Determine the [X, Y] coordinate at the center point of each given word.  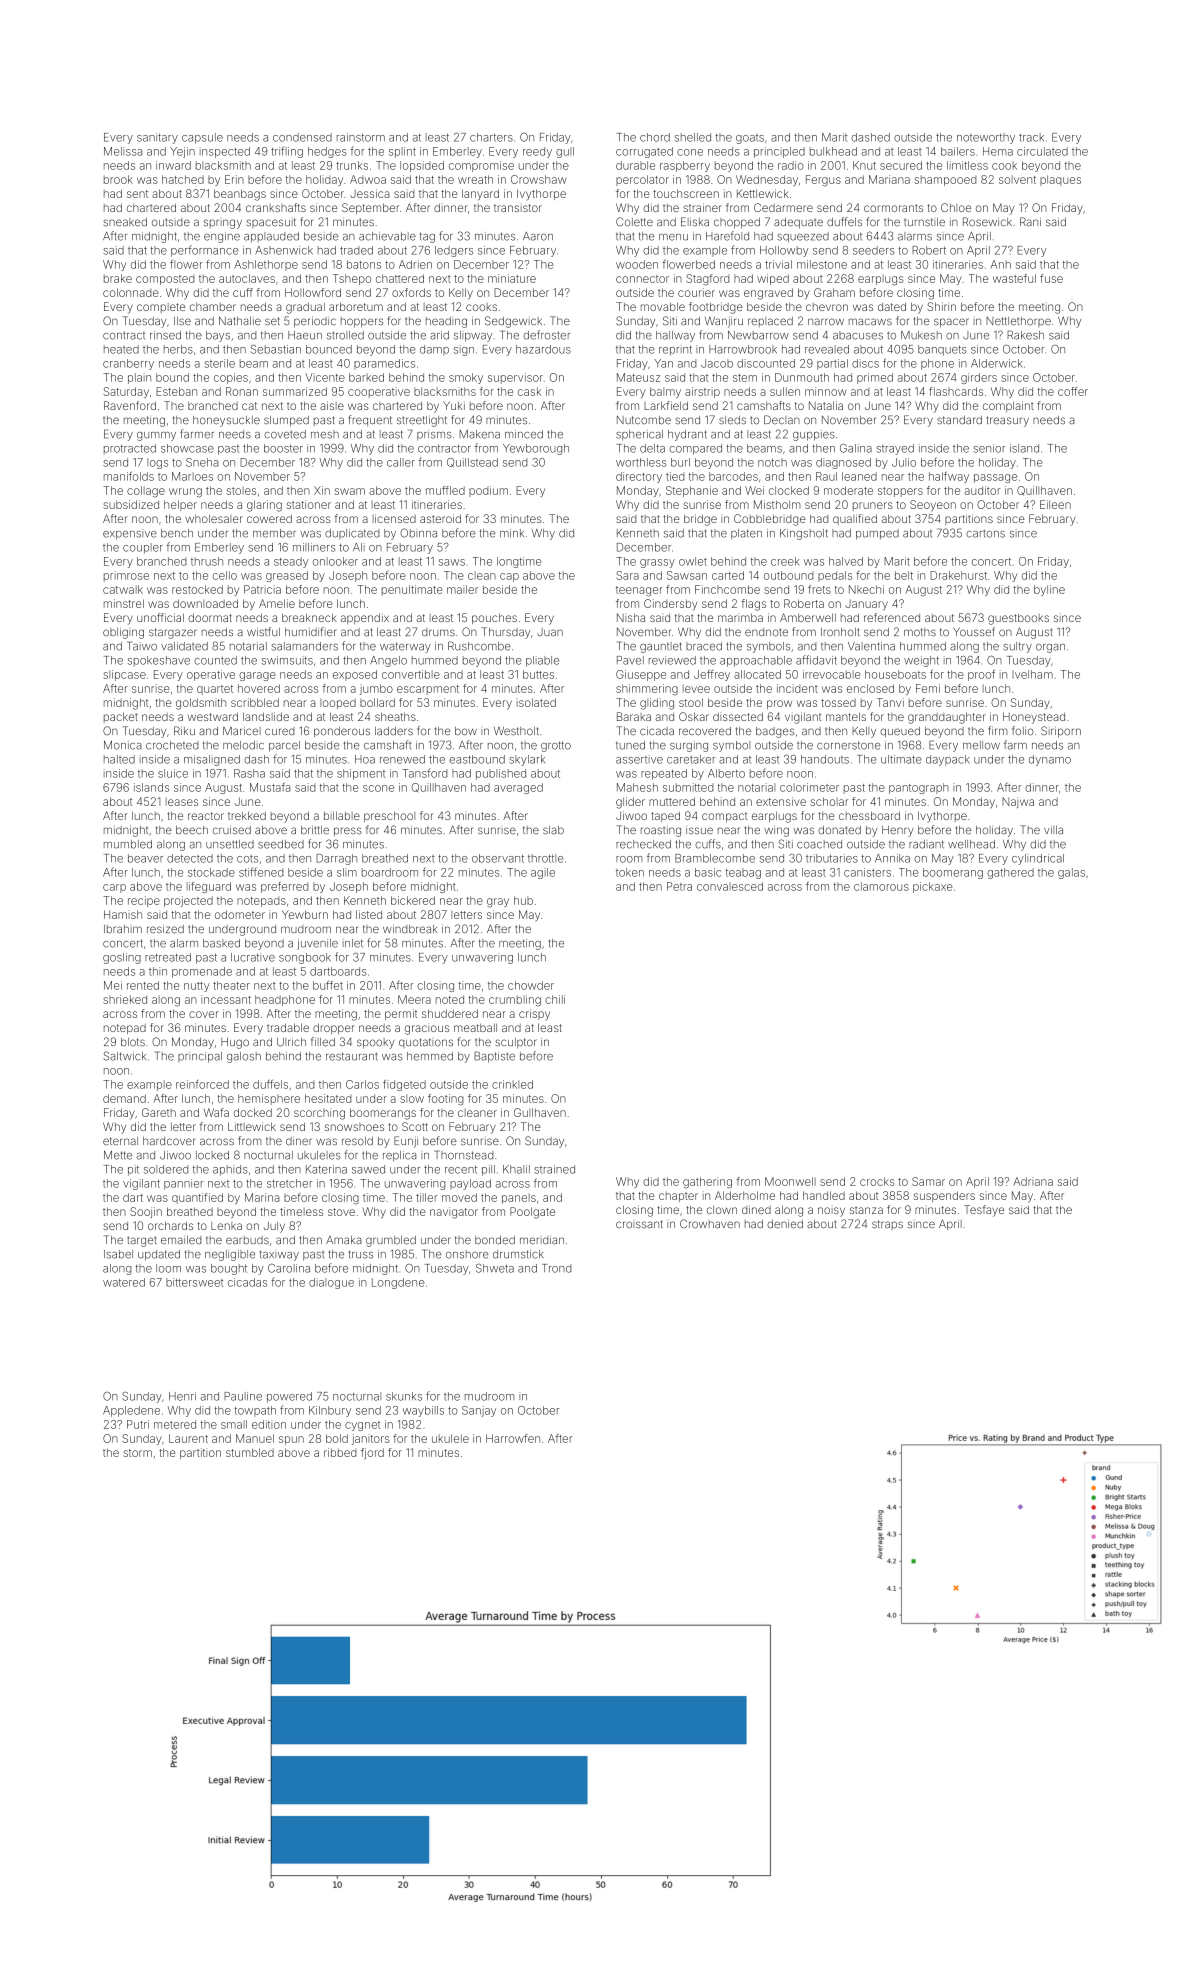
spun [291, 1440]
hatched [183, 179]
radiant [926, 844]
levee [696, 689]
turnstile [924, 222]
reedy [537, 152]
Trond [556, 1268]
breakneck [309, 617]
